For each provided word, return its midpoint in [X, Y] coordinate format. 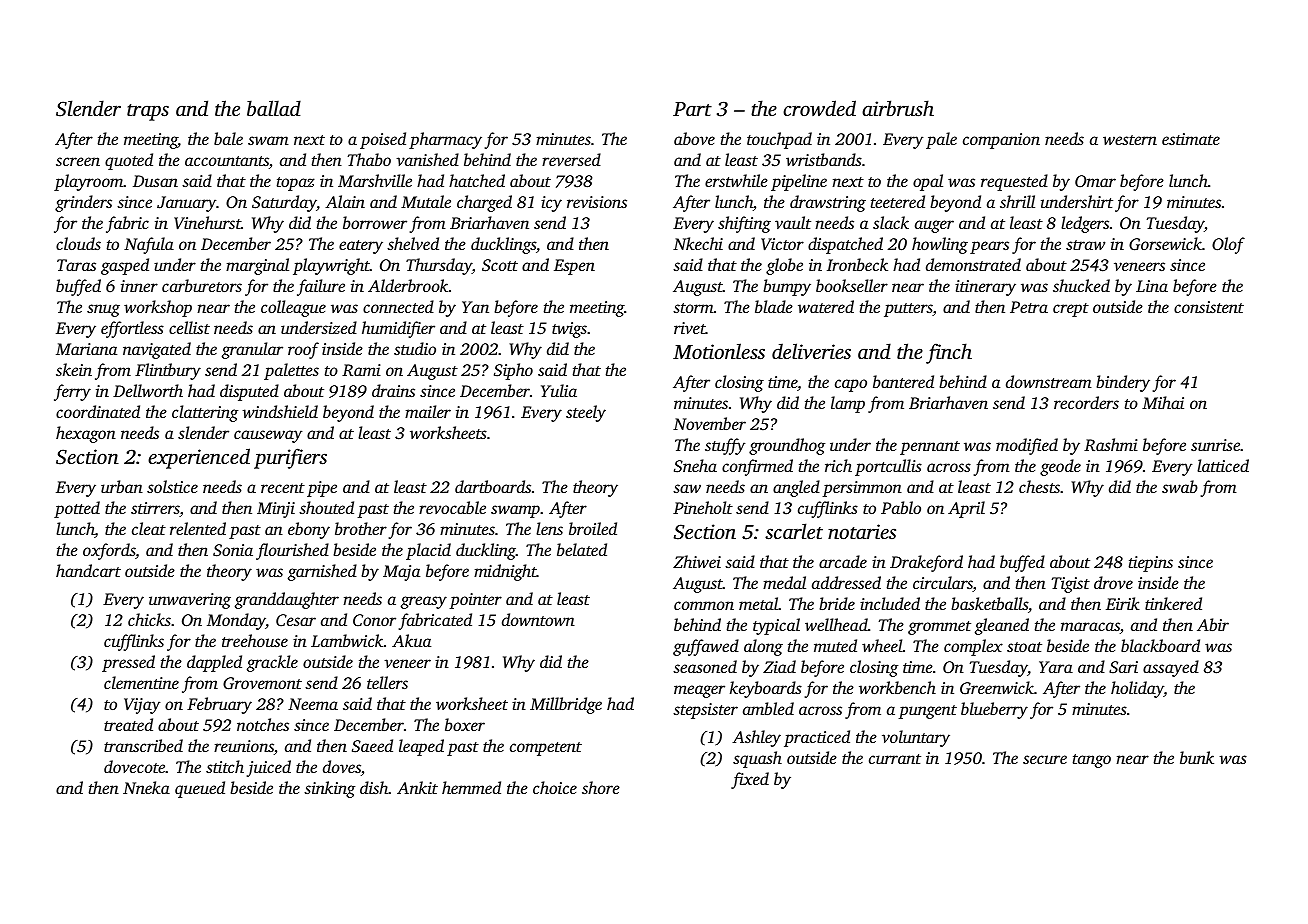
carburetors [202, 285]
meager [699, 691]
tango [1092, 761]
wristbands [824, 159]
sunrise [1215, 445]
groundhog [787, 446]
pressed [128, 663]
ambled [768, 708]
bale [228, 138]
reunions [244, 746]
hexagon [86, 434]
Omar [1095, 181]
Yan [475, 307]
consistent [1209, 307]
